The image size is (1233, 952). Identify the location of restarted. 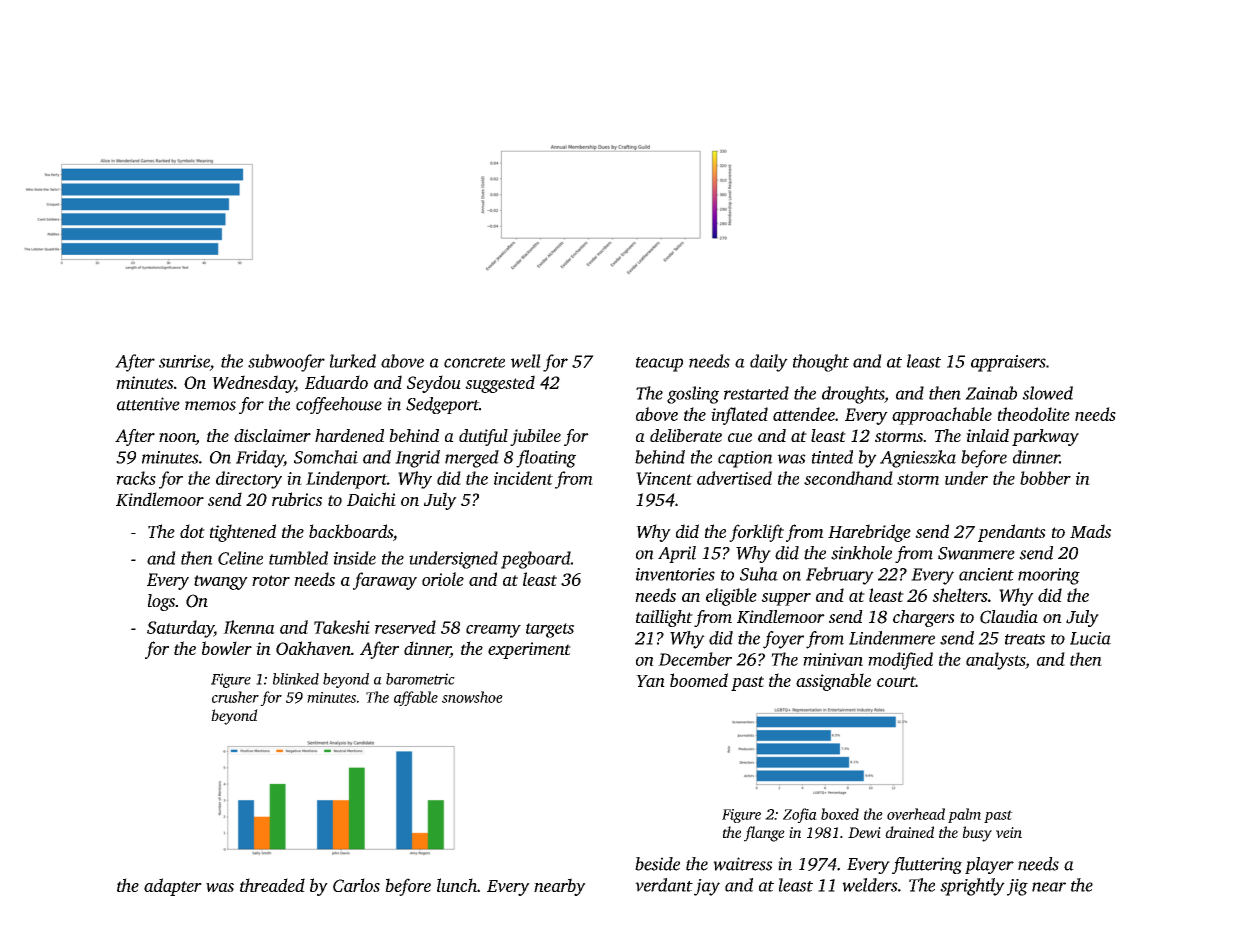
(756, 393).
